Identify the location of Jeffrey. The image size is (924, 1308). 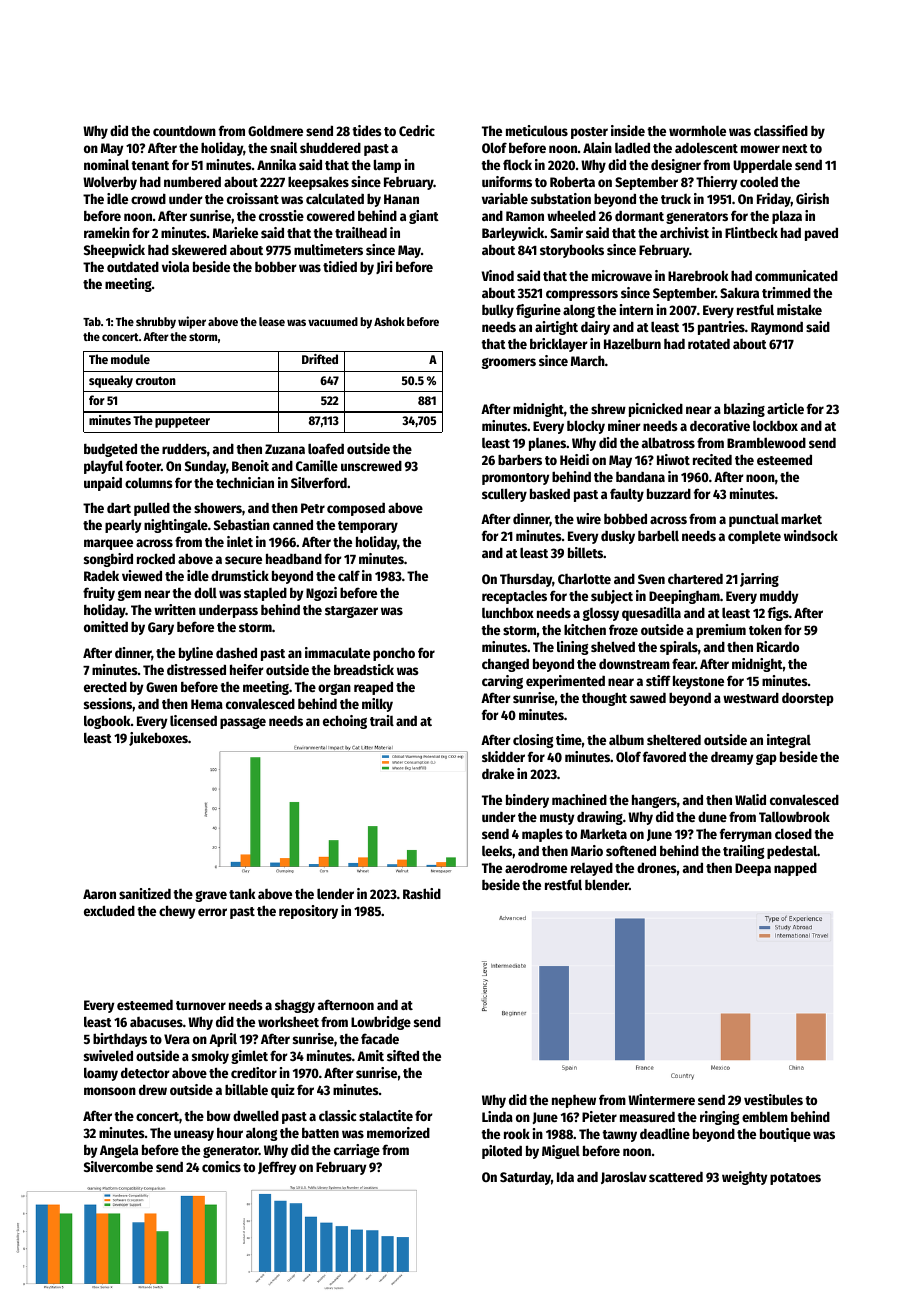
(277, 1168).
